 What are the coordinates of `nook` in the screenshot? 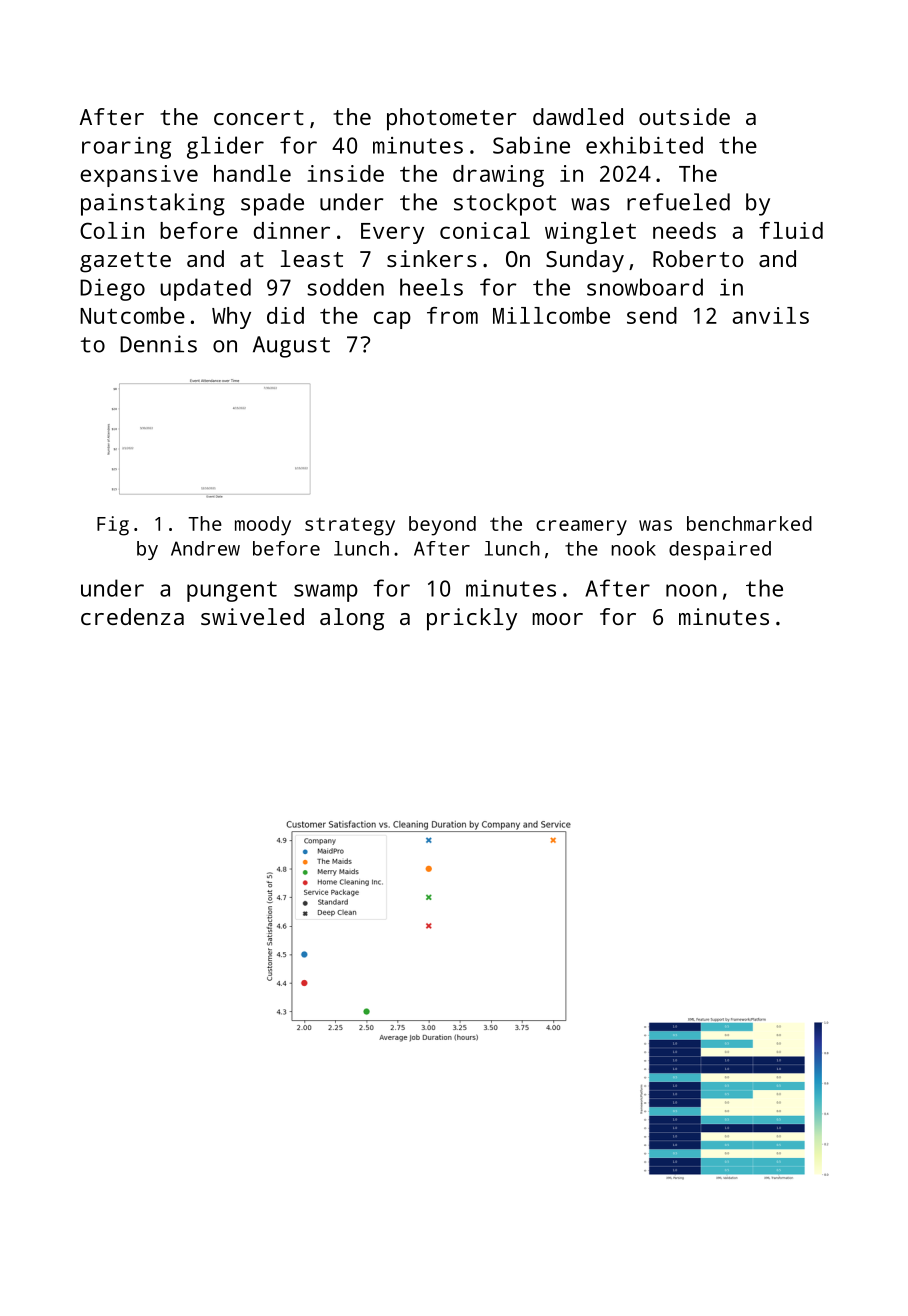 It's located at (633, 548).
